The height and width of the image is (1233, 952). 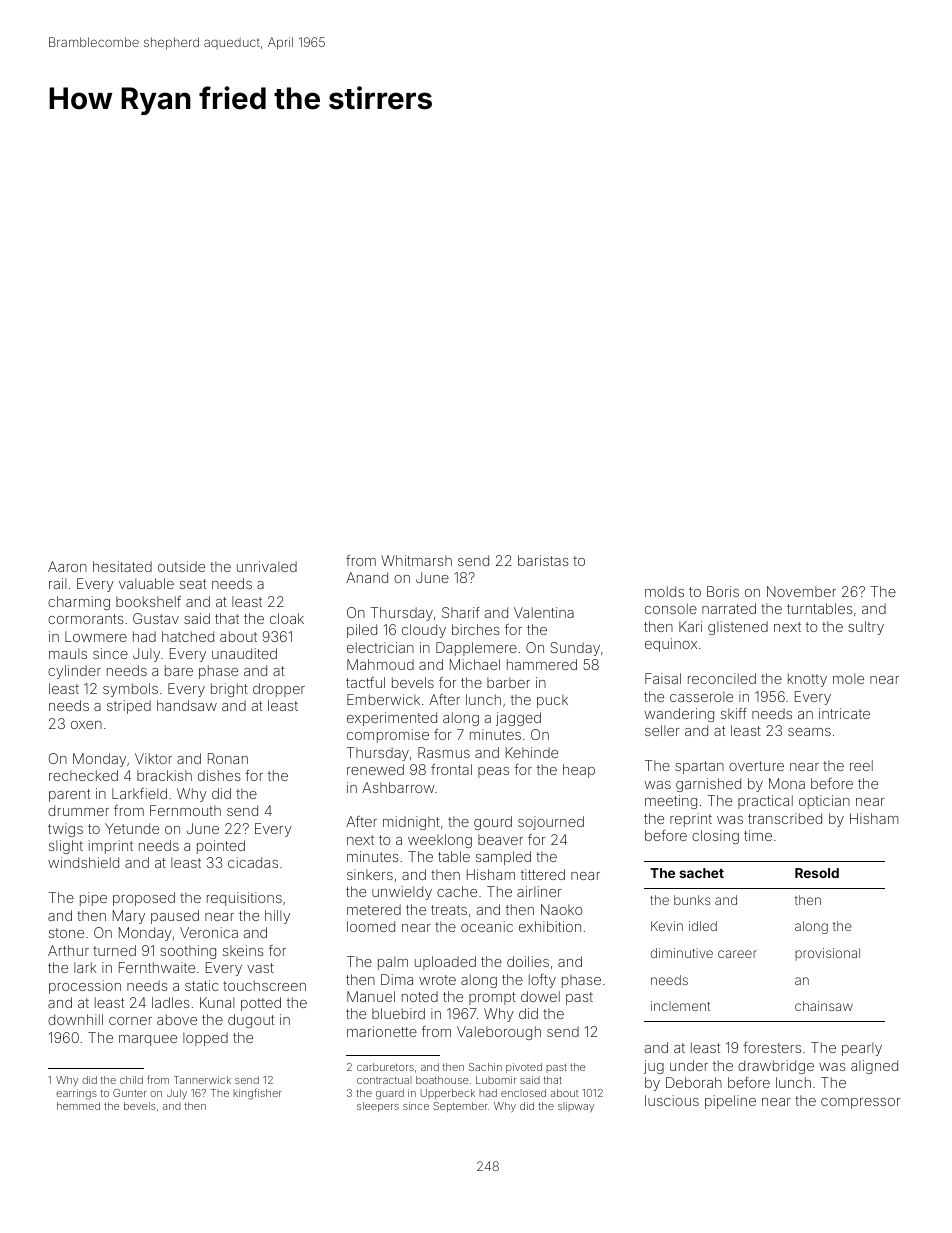 I want to click on intricate, so click(x=844, y=713).
